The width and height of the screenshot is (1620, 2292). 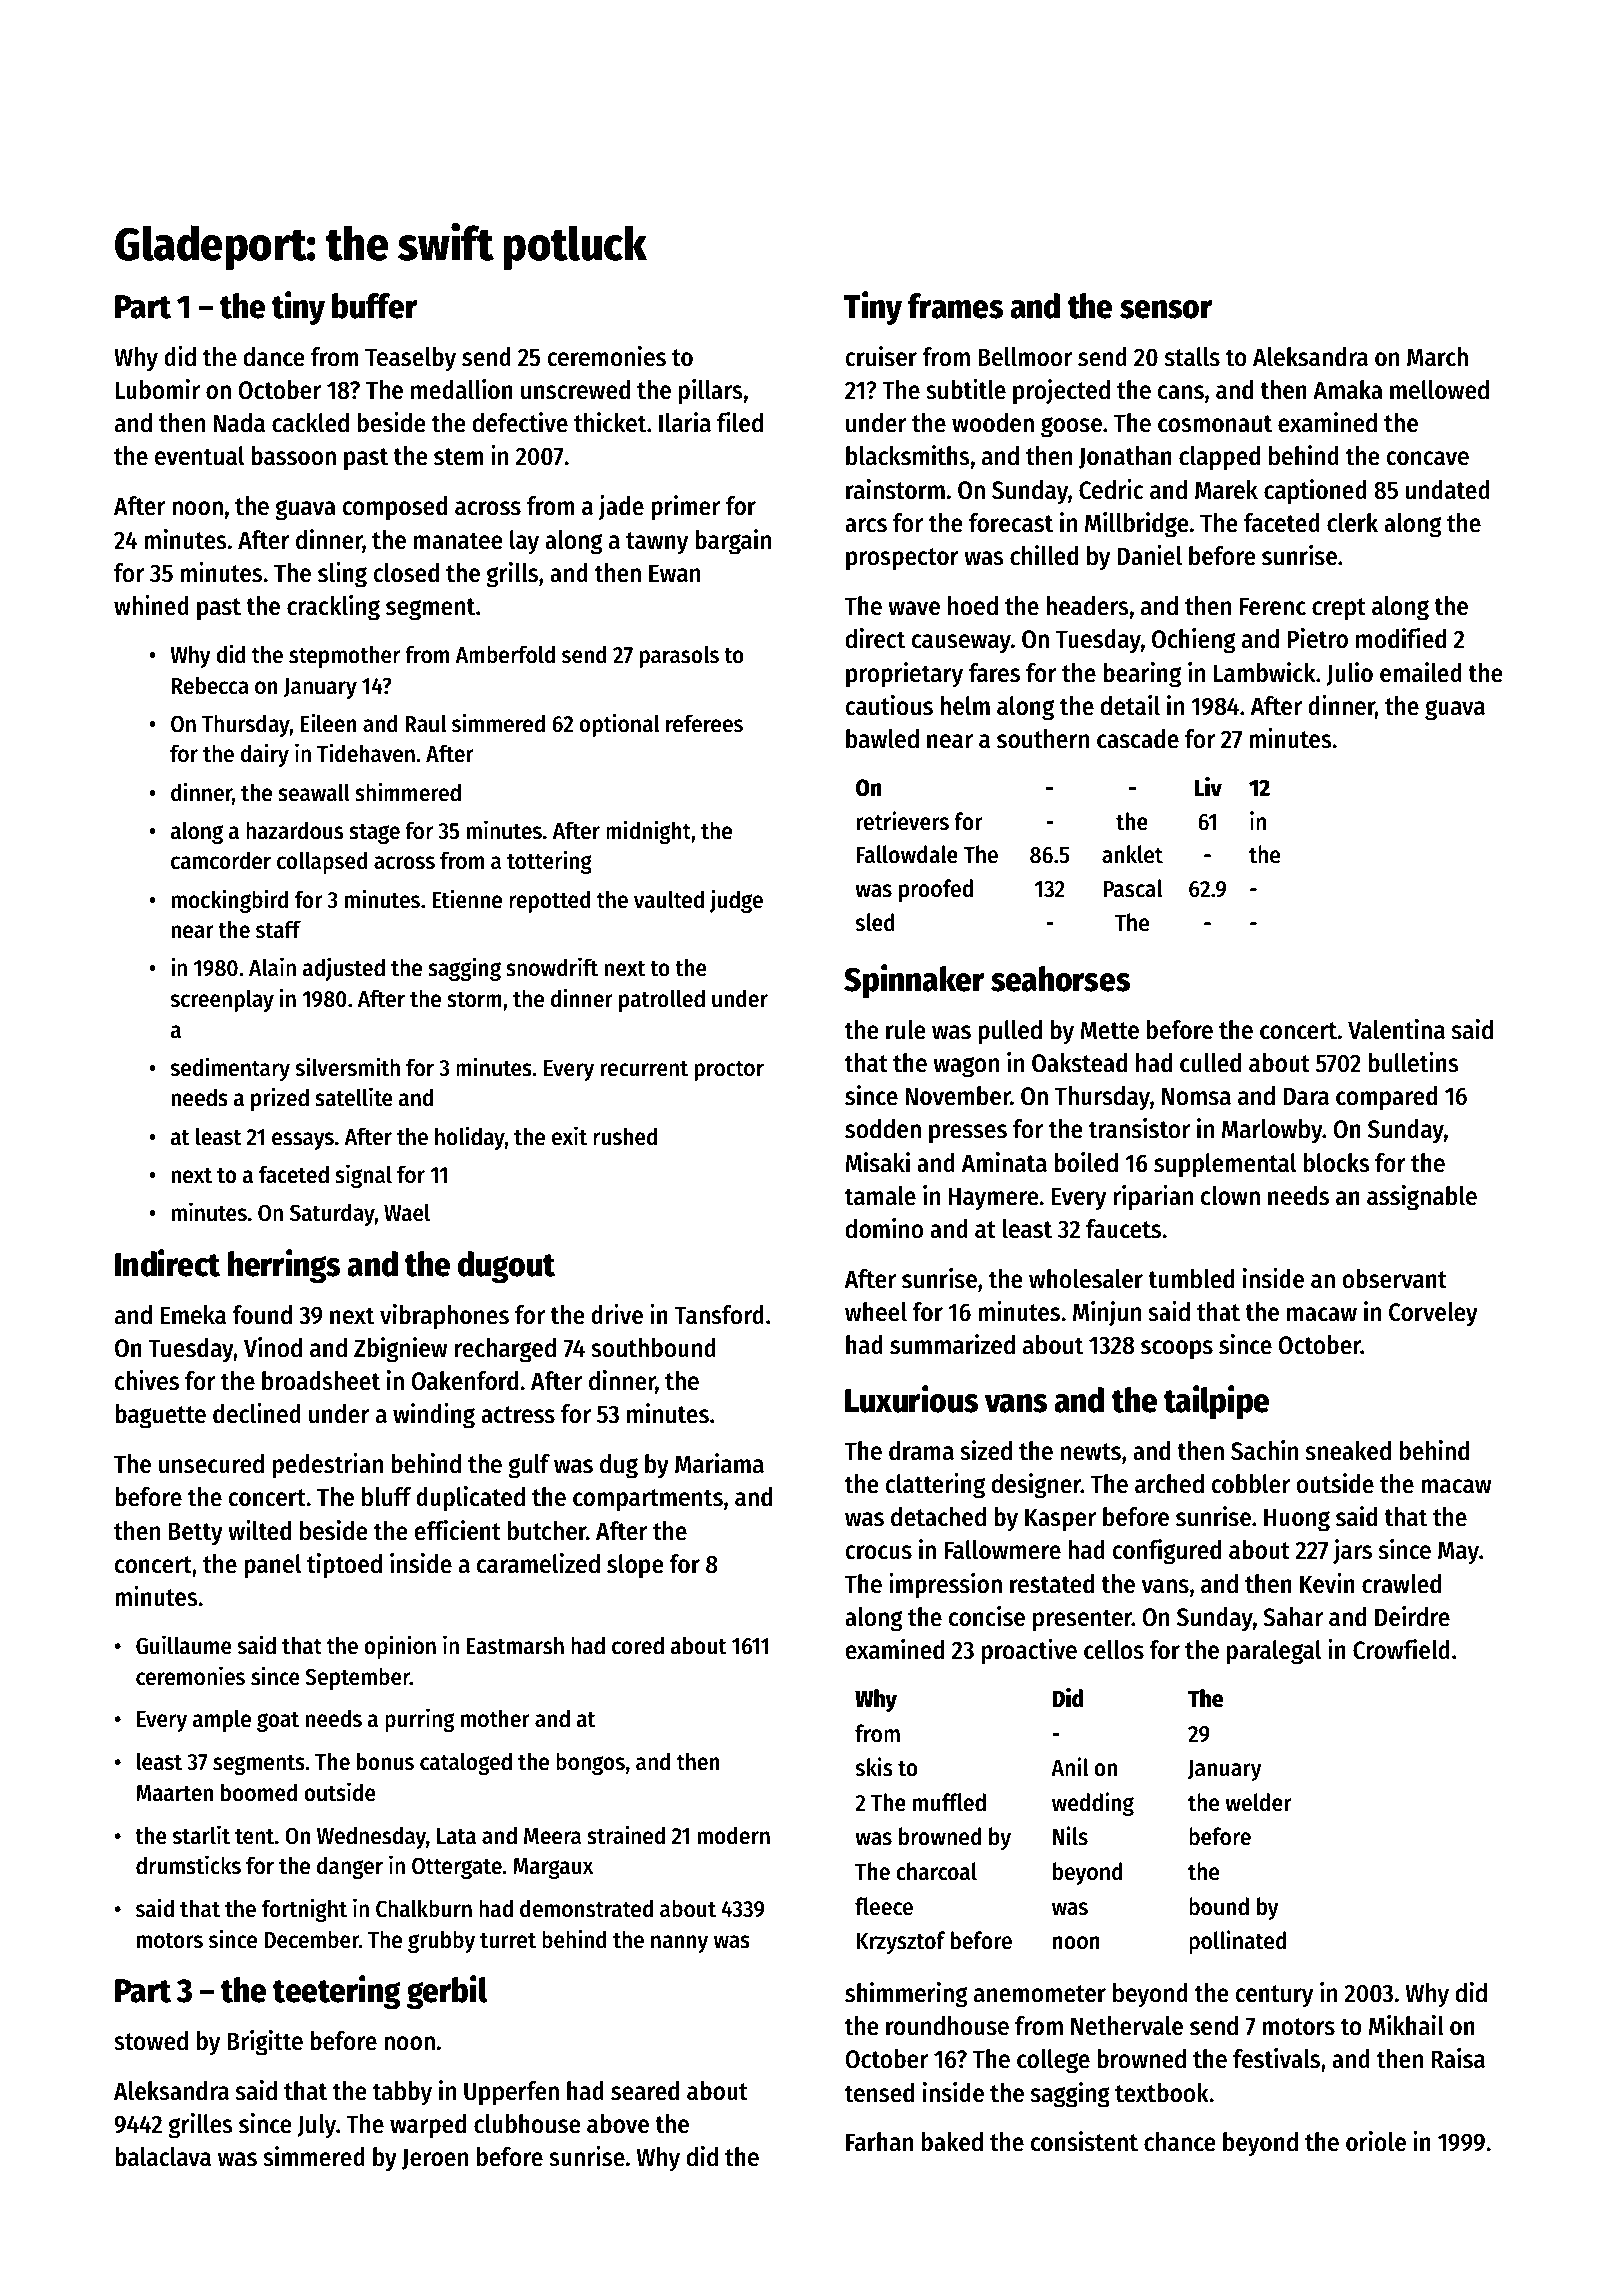 I want to click on Aminata, so click(x=1004, y=1162).
